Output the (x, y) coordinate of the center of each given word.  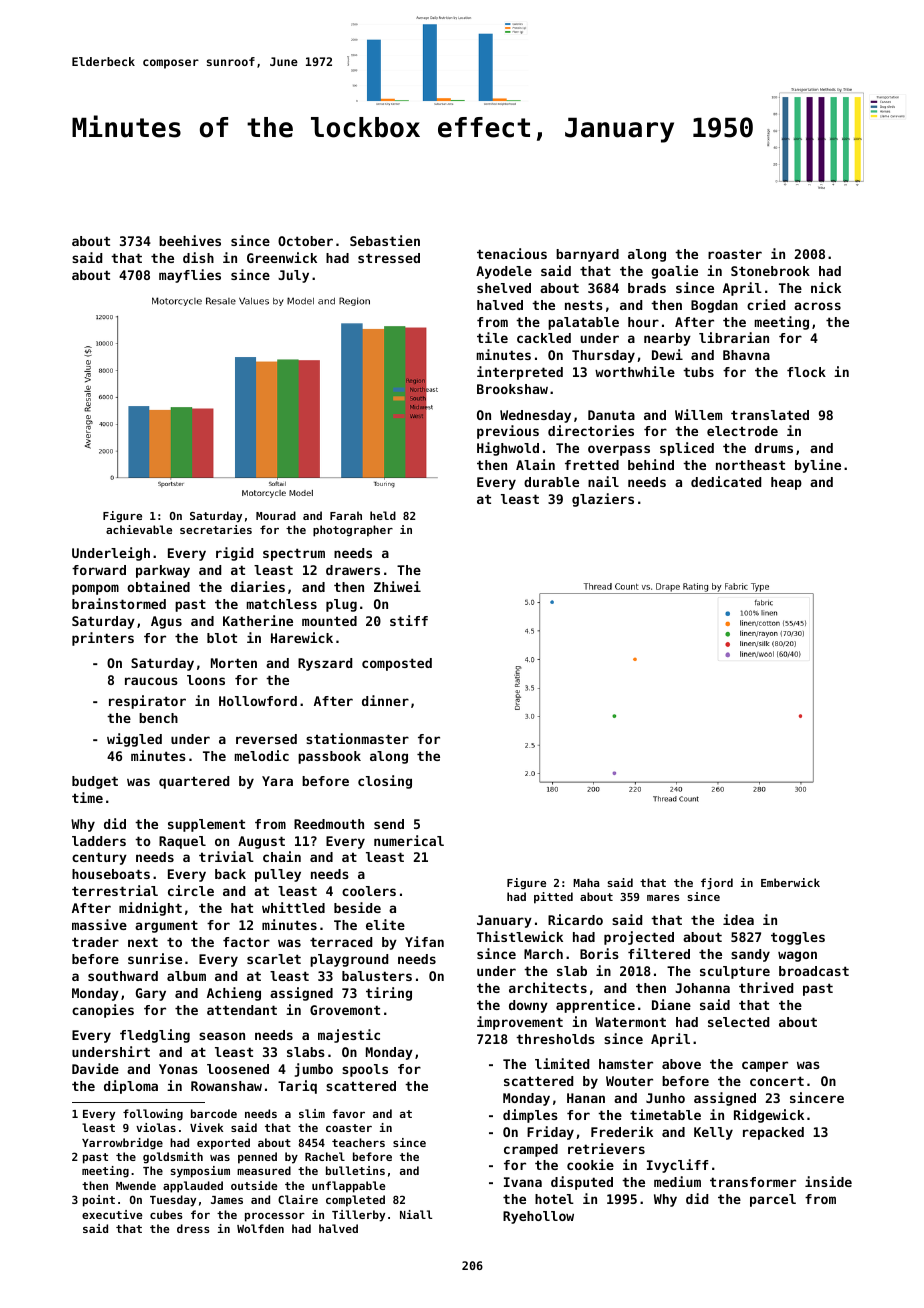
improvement (520, 1023)
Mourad (276, 515)
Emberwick (790, 882)
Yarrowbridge (122, 1144)
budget (95, 782)
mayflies (190, 276)
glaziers (603, 500)
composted (397, 664)
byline (818, 466)
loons (206, 680)
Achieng (234, 994)
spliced (687, 449)
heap (786, 483)
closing (385, 782)
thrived (766, 987)
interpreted (520, 373)
